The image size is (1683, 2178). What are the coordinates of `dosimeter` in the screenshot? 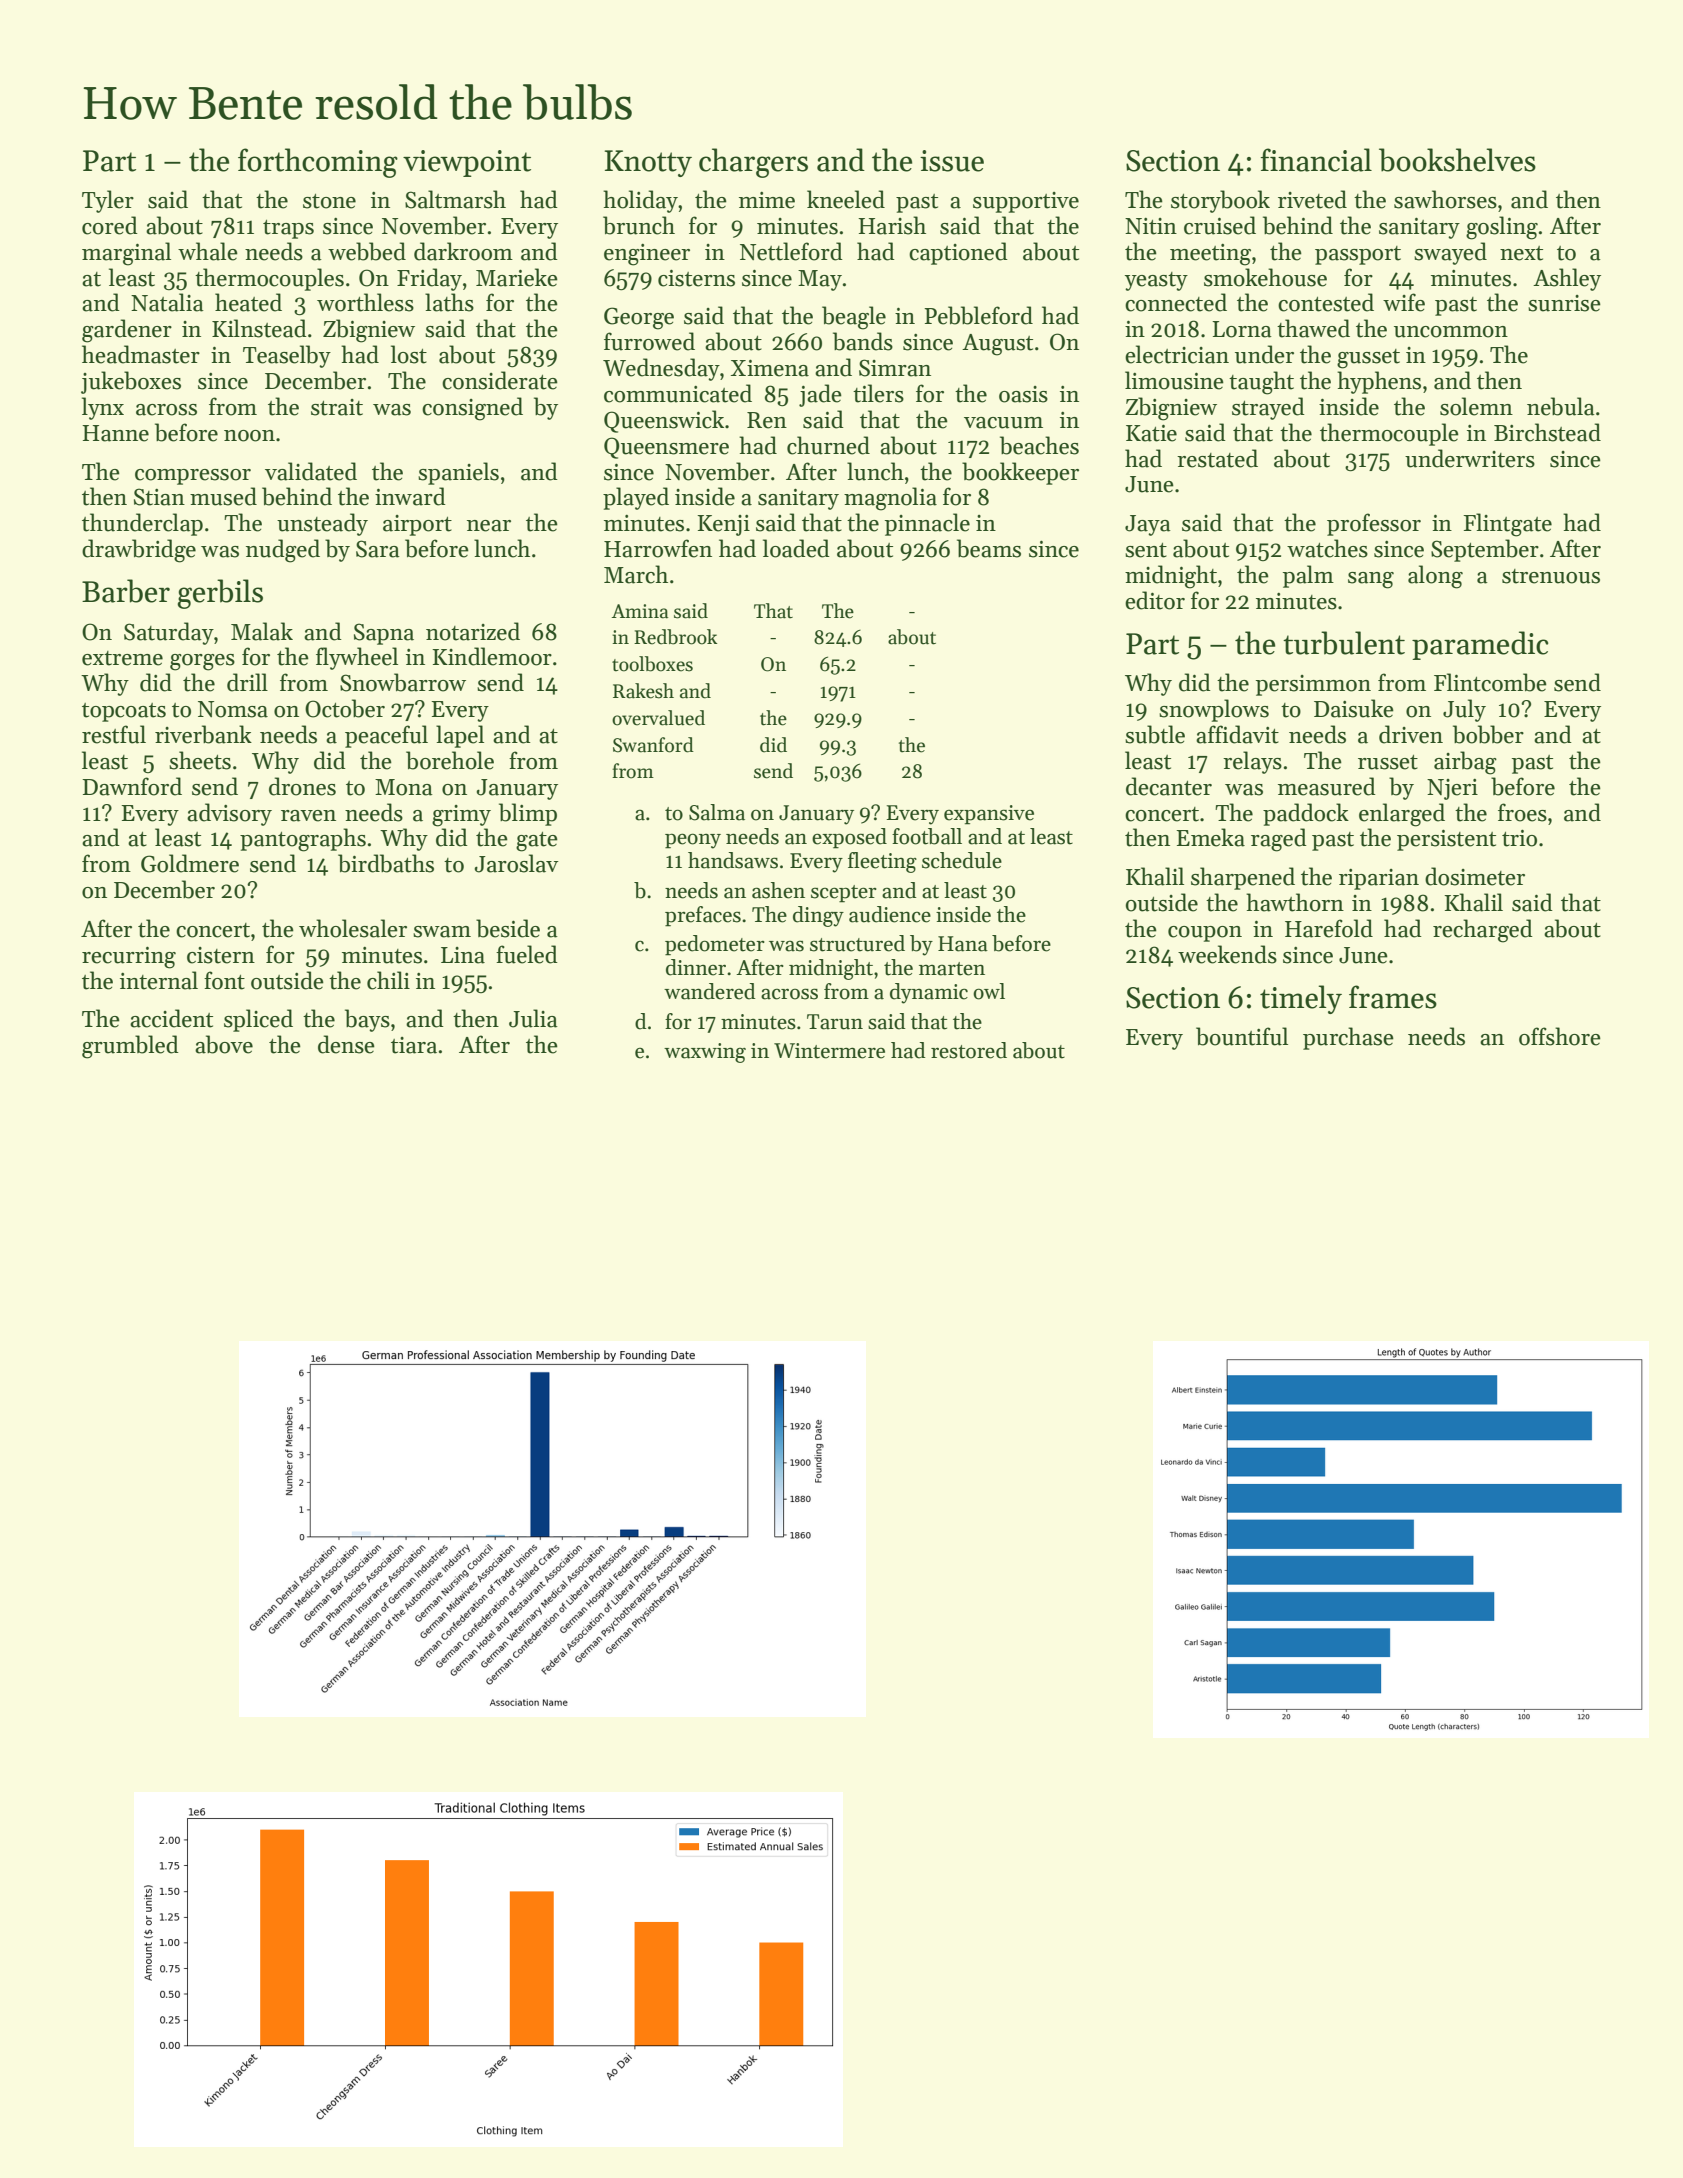 It's located at (1475, 876).
